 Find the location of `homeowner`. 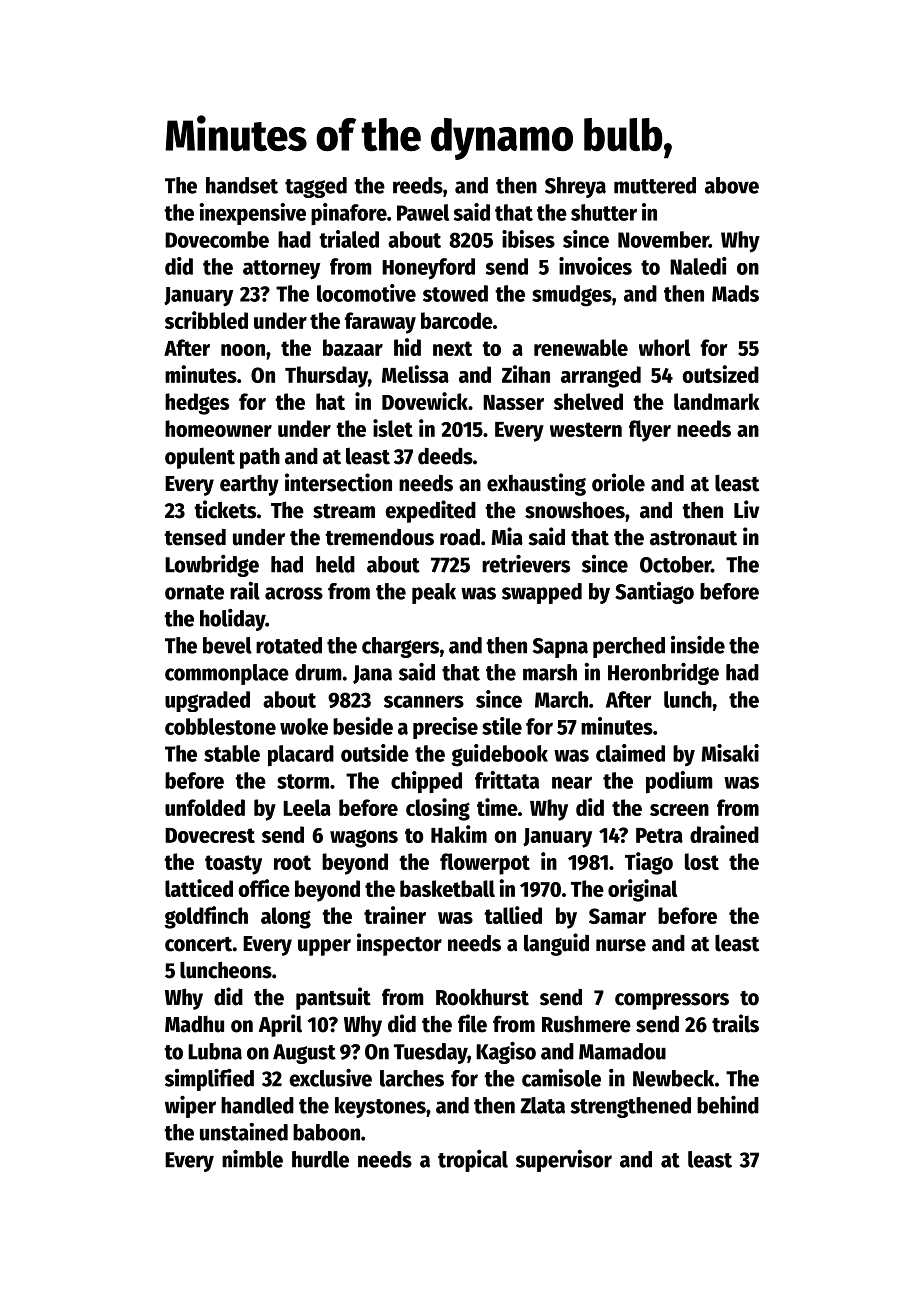

homeowner is located at coordinates (218, 428).
